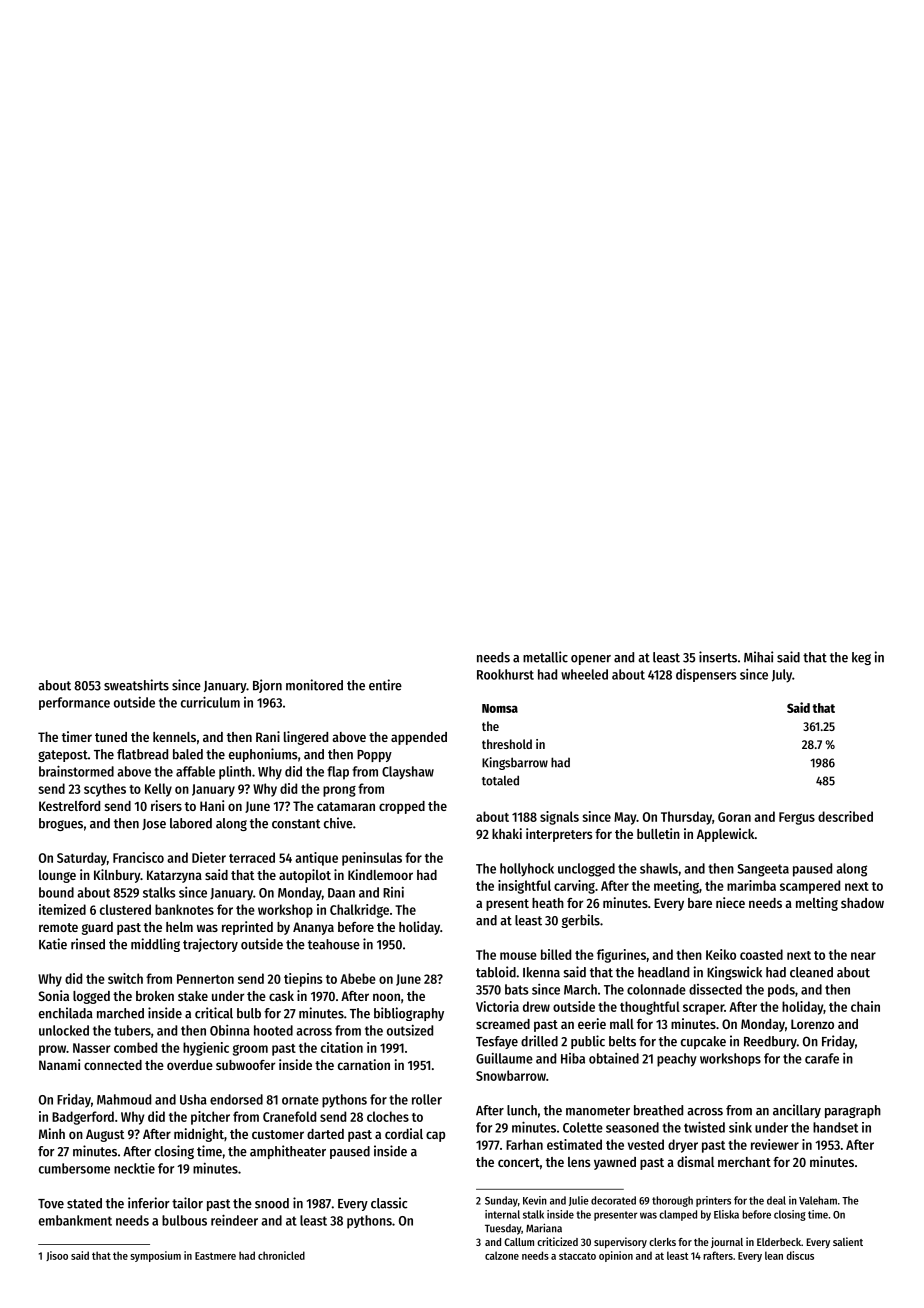  I want to click on Nanami, so click(59, 1064).
